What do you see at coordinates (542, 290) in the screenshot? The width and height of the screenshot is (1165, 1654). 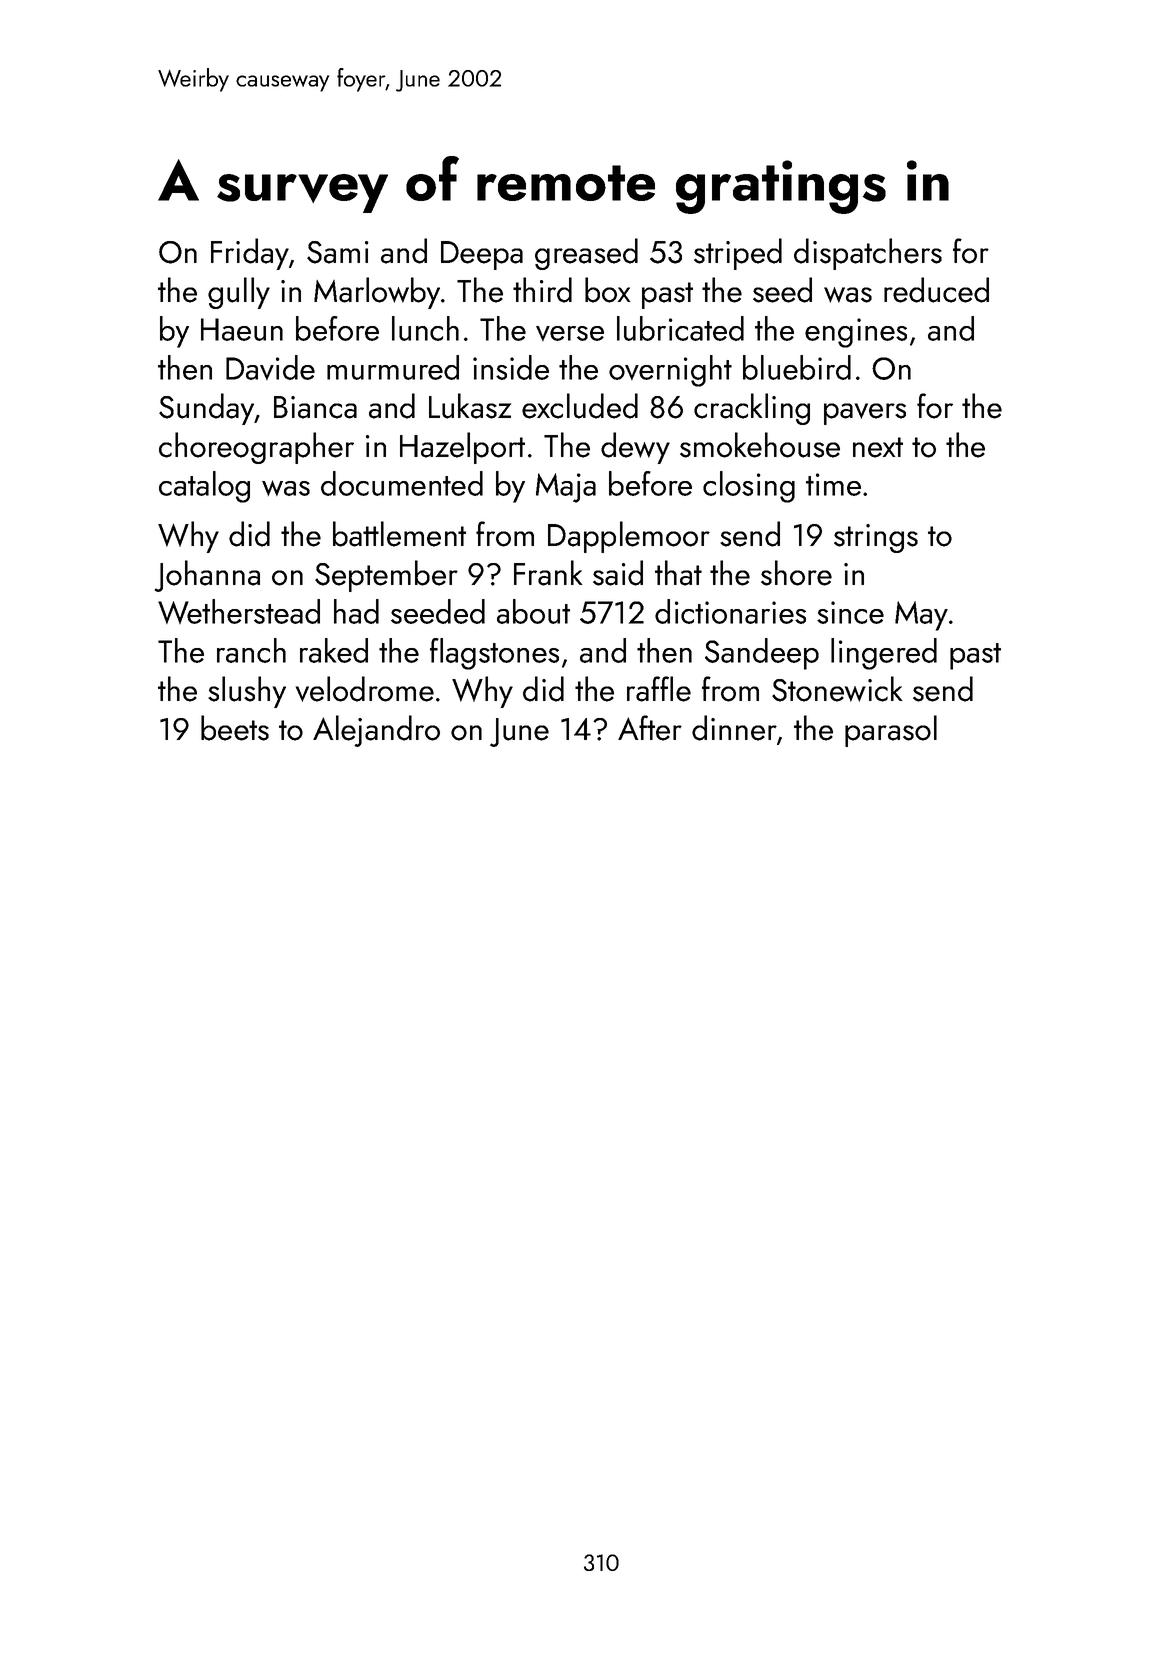 I see `third` at bounding box center [542, 290].
